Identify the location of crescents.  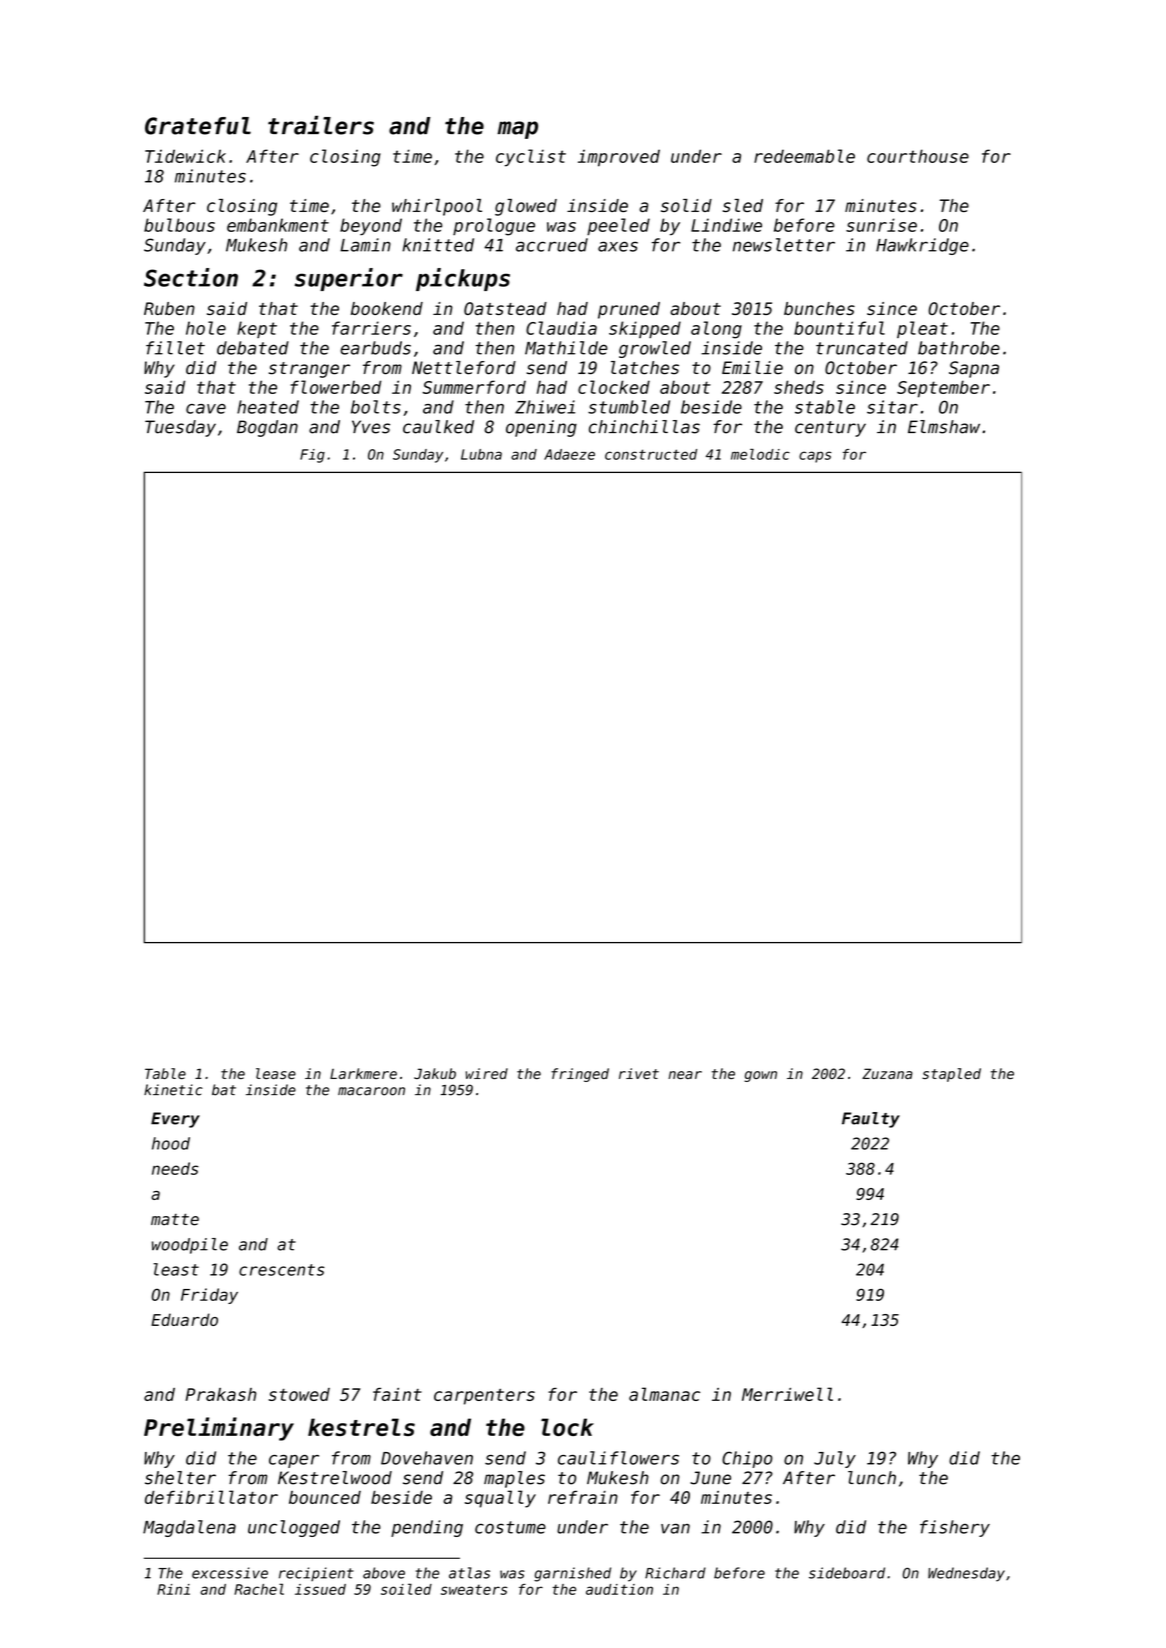
(282, 1270).
